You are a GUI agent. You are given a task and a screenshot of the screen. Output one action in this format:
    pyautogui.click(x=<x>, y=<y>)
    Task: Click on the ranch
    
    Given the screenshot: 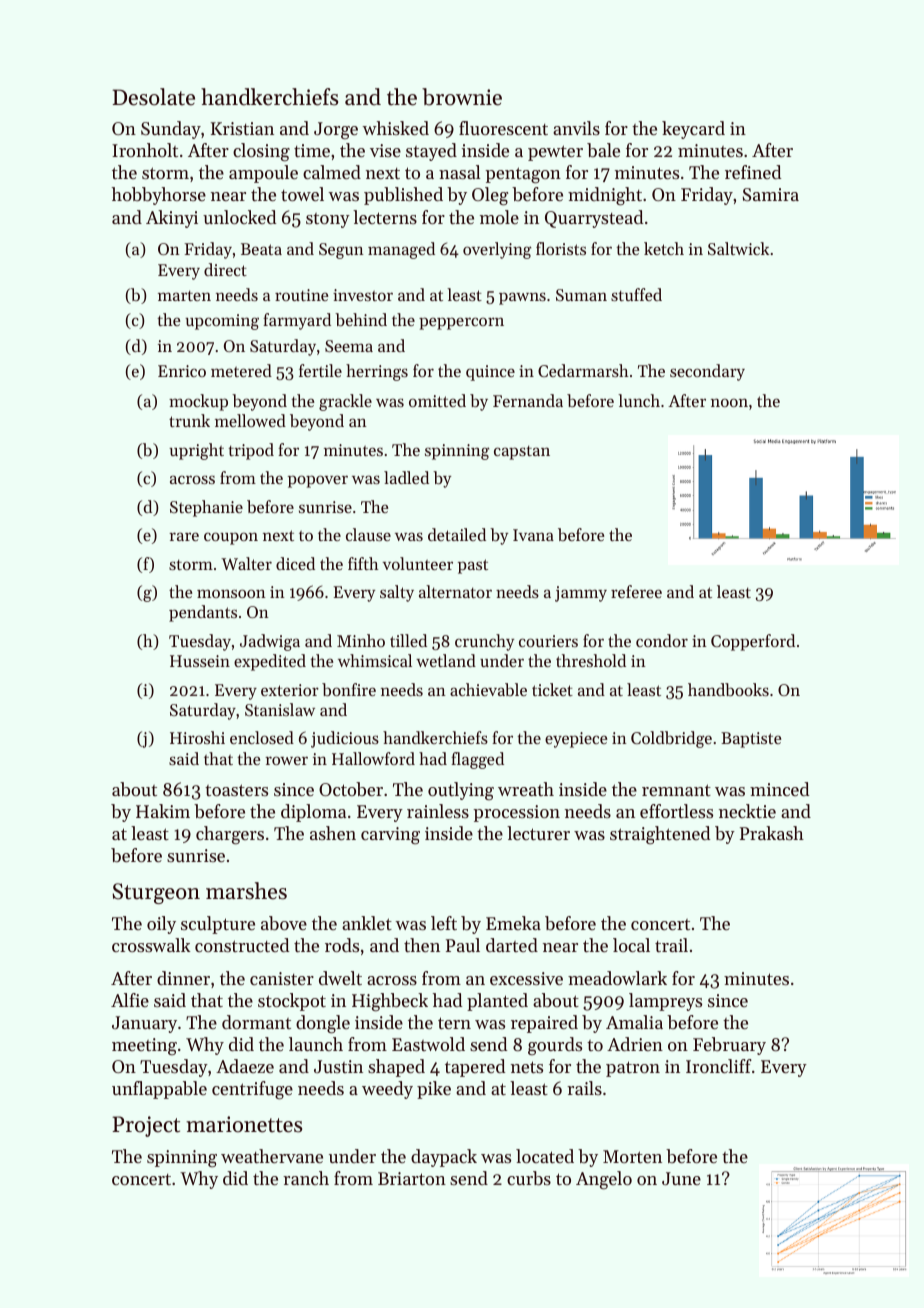 What is the action you would take?
    pyautogui.click(x=306, y=1178)
